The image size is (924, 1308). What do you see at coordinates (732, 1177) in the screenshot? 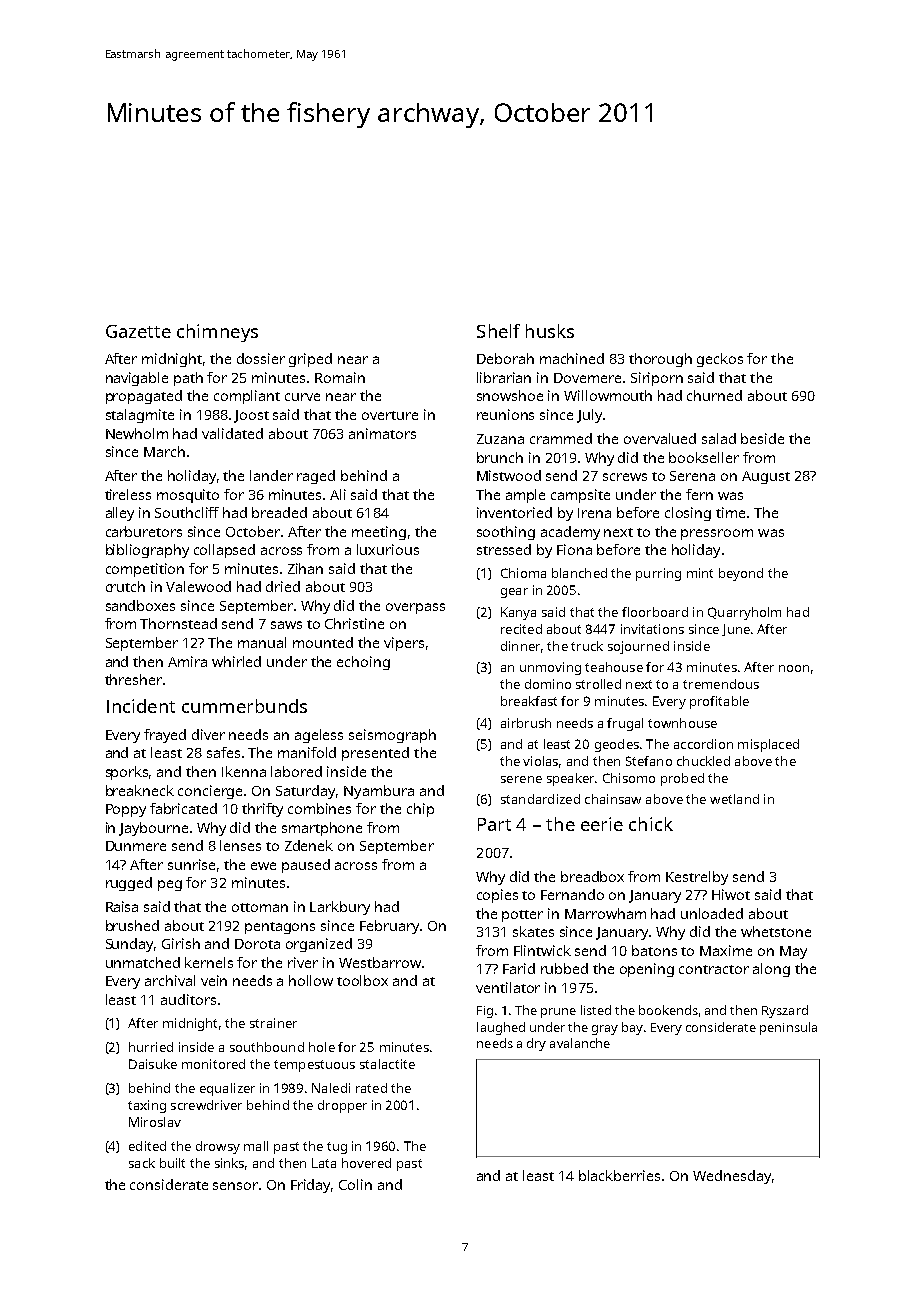
I see `Wednesday` at bounding box center [732, 1177].
